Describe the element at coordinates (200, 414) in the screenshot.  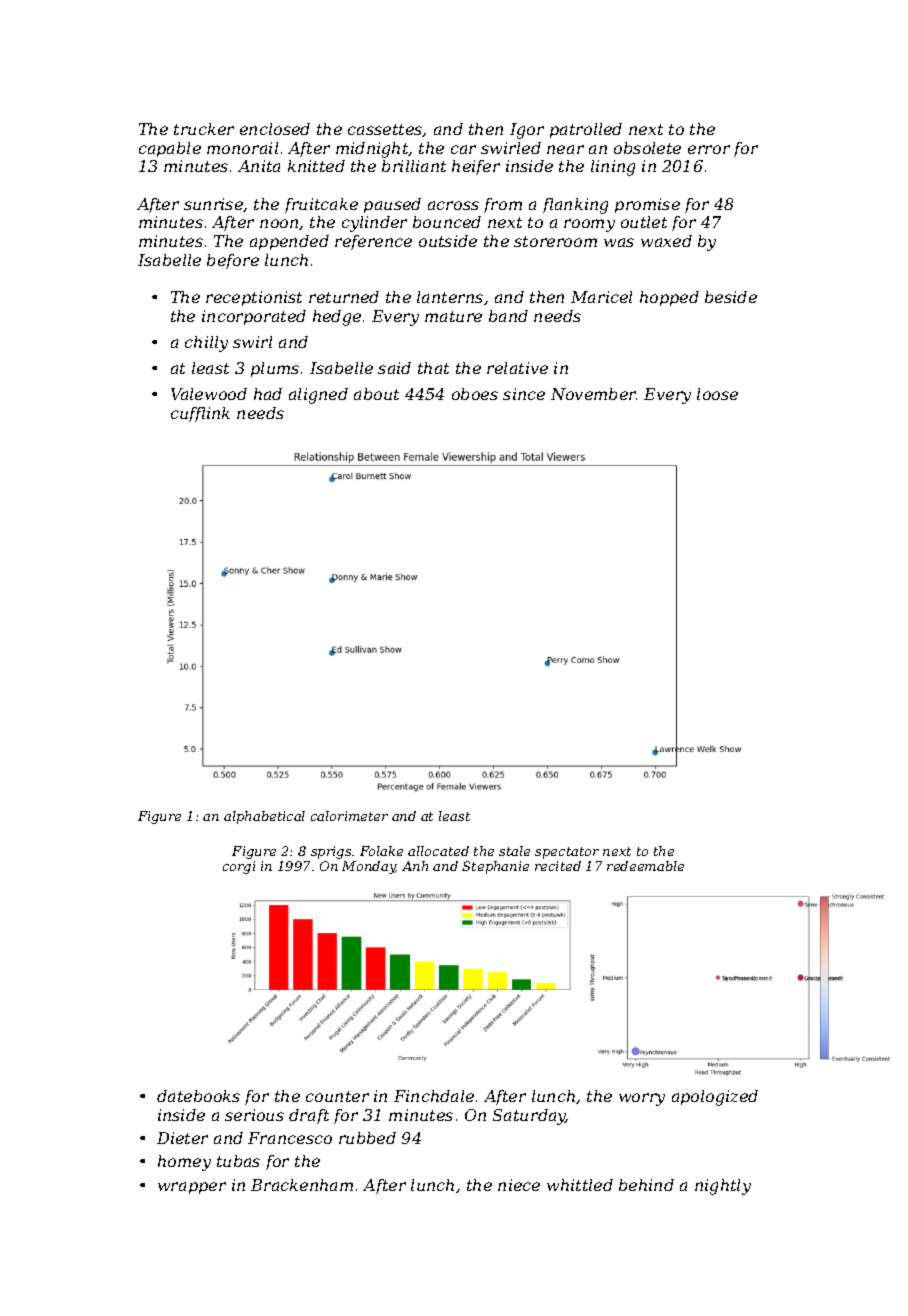
I see `cufflink` at that location.
